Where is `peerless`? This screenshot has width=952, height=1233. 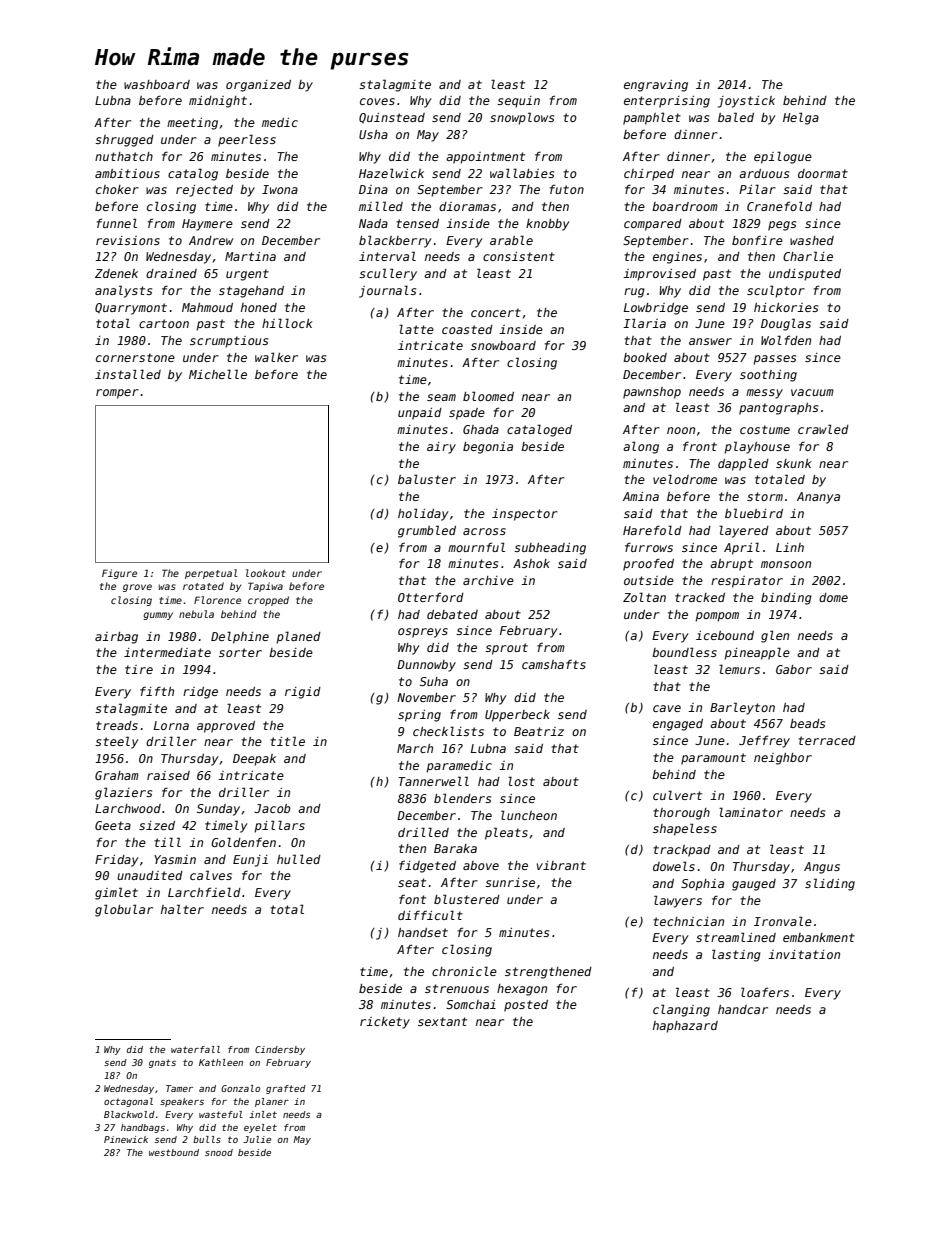
peerless is located at coordinates (247, 140).
